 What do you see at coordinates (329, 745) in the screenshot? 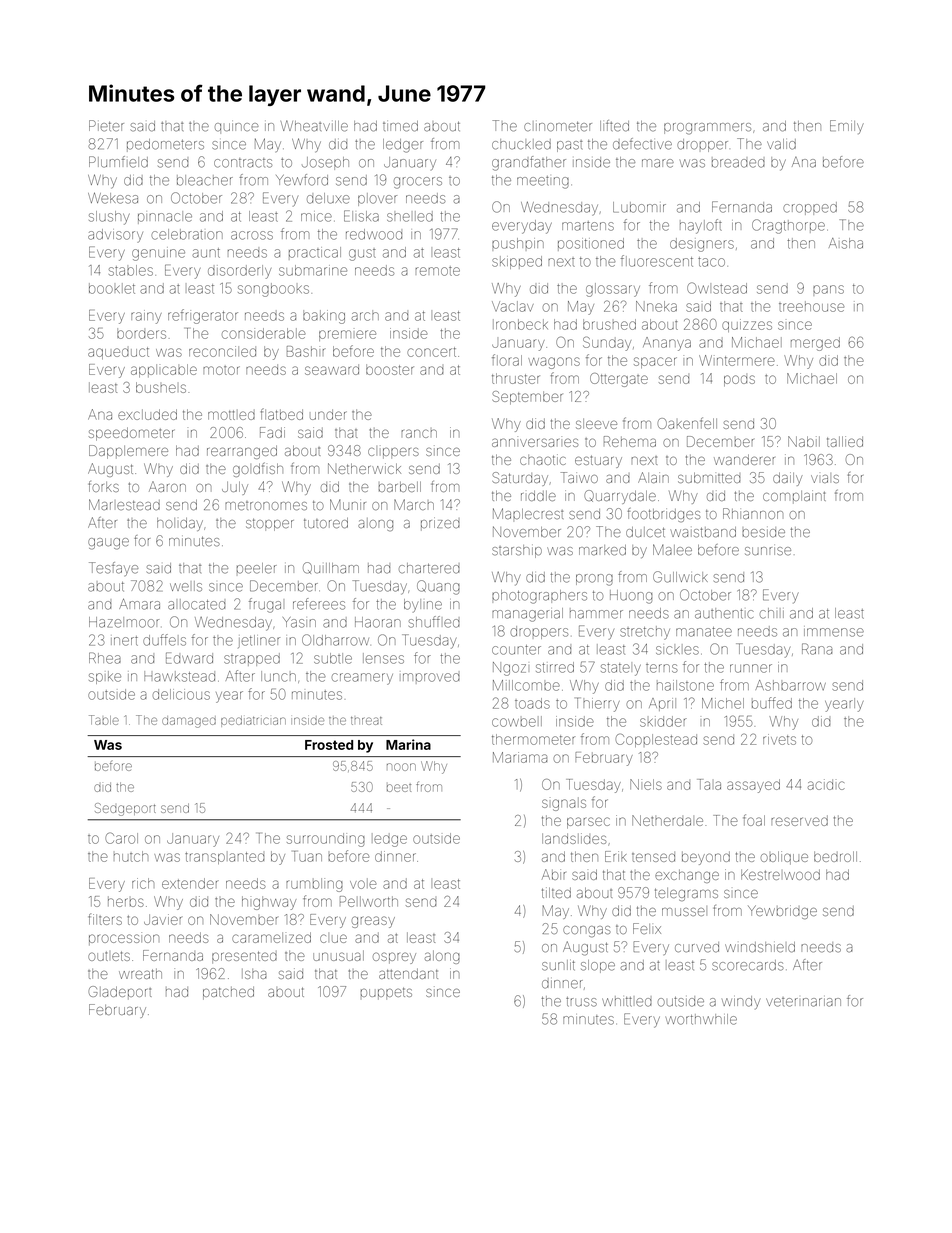
I see `Frosted` at bounding box center [329, 745].
